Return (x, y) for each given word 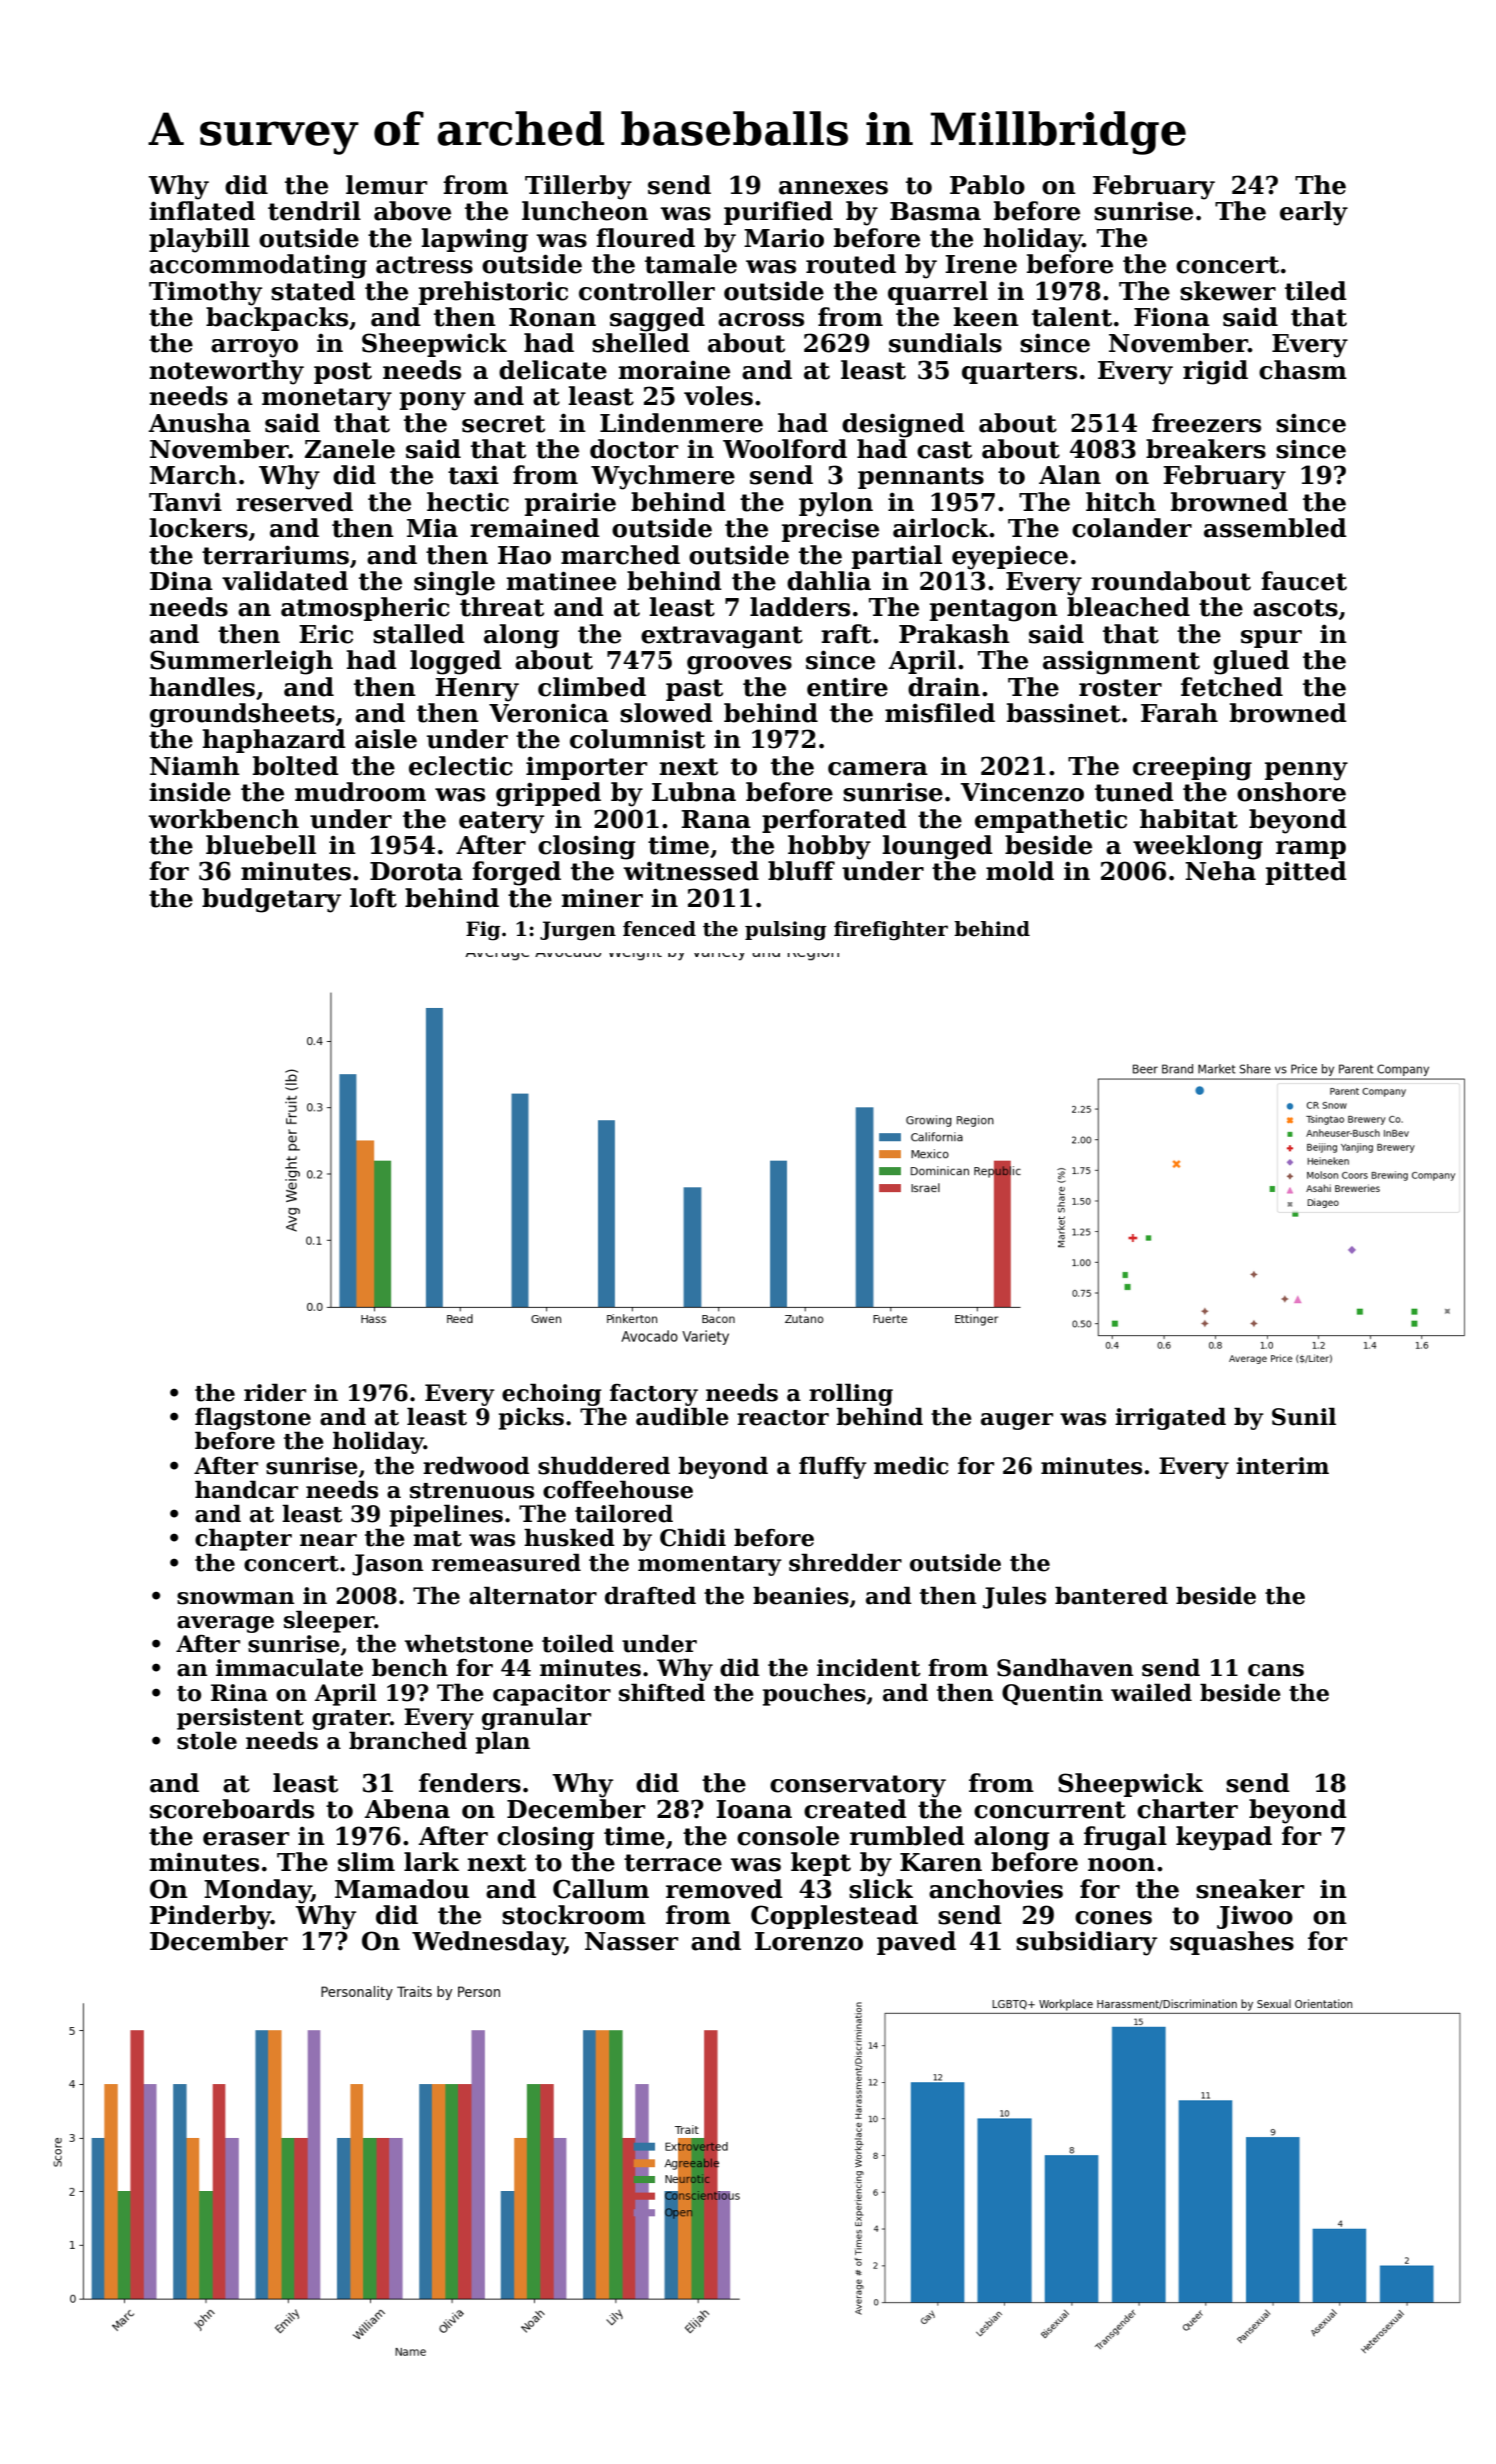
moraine (674, 370)
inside (190, 792)
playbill (199, 240)
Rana (716, 819)
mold (1020, 871)
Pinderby (210, 1917)
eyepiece (1010, 557)
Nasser (631, 1941)
